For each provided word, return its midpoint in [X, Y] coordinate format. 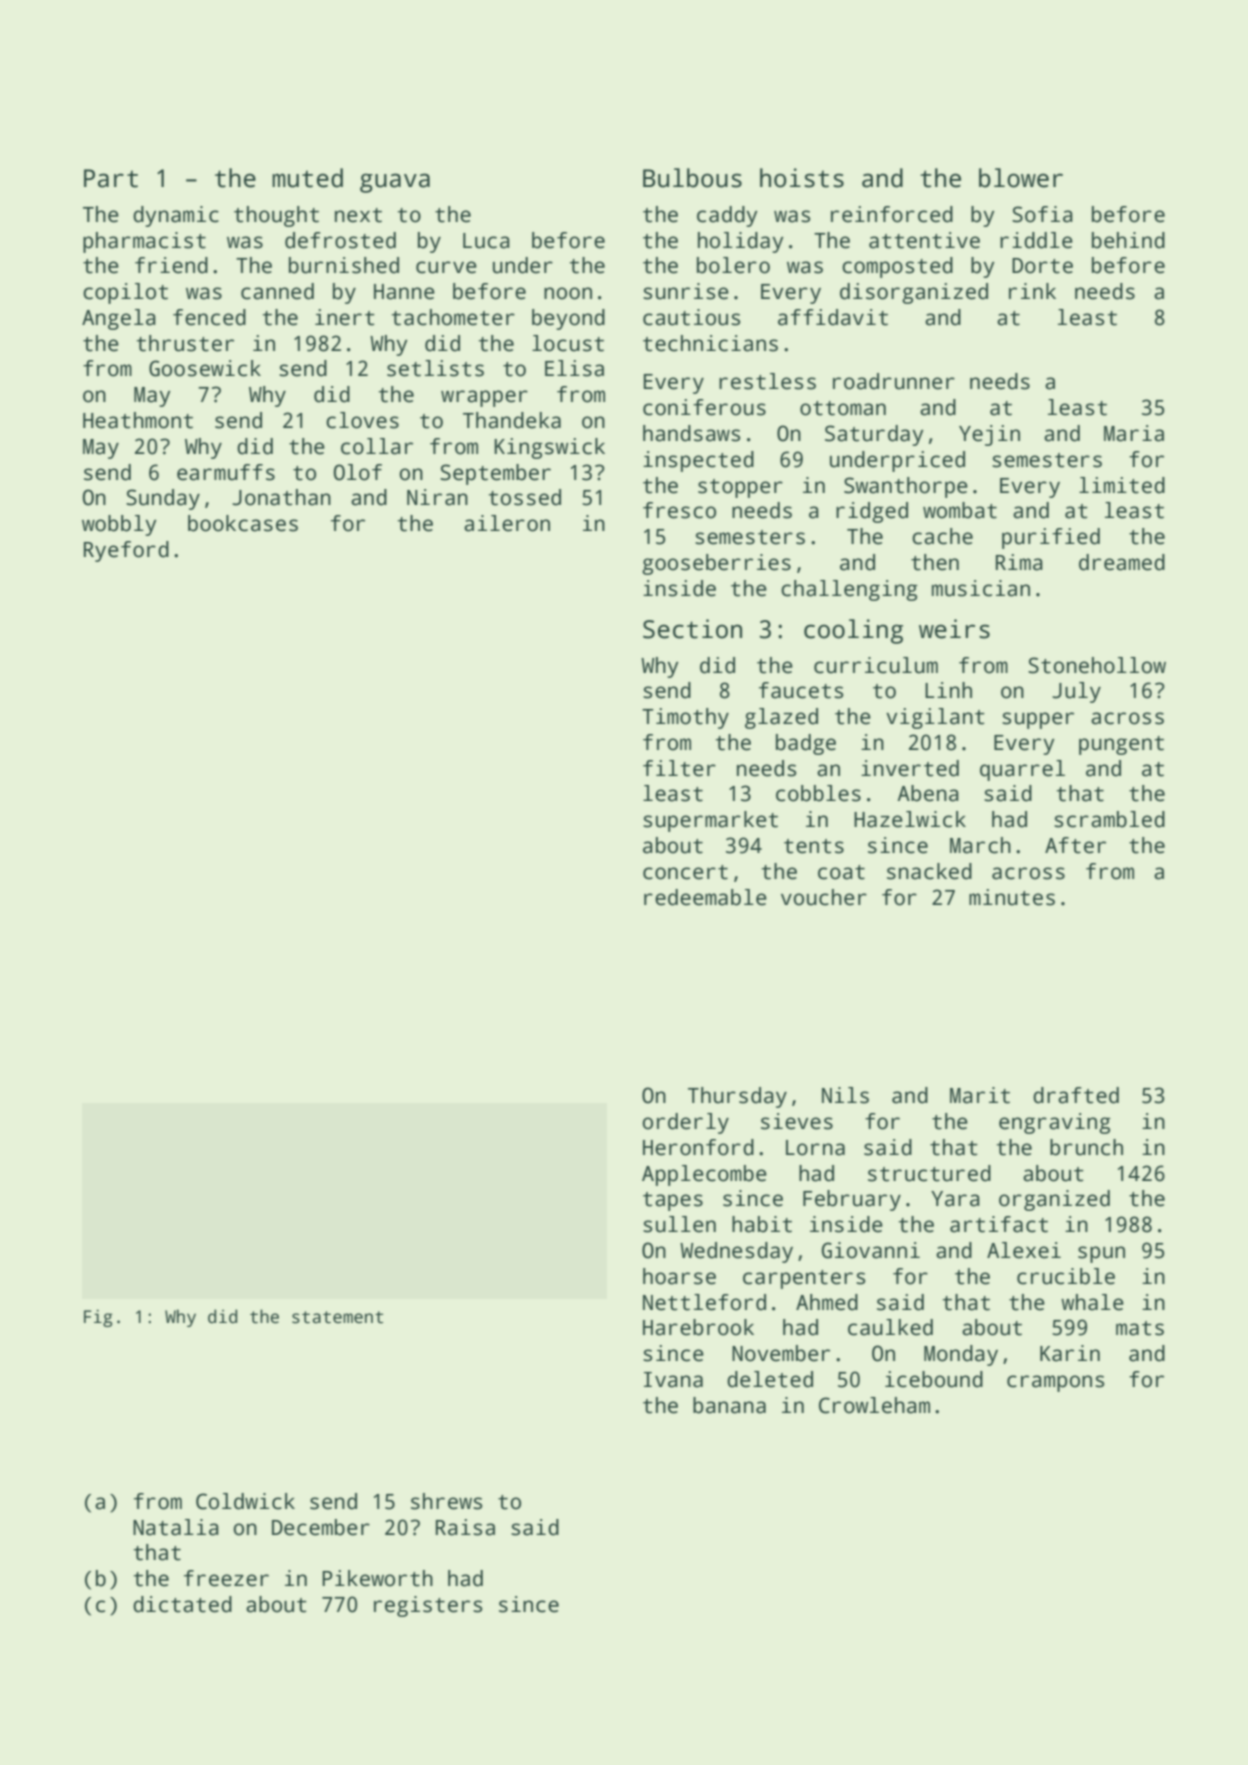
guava [395, 183]
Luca [486, 241]
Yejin [989, 435]
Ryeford [126, 551]
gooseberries [716, 564]
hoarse [679, 1276]
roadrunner [894, 381]
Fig [98, 1318]
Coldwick [245, 1501]
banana [729, 1405]
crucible [1066, 1276]
